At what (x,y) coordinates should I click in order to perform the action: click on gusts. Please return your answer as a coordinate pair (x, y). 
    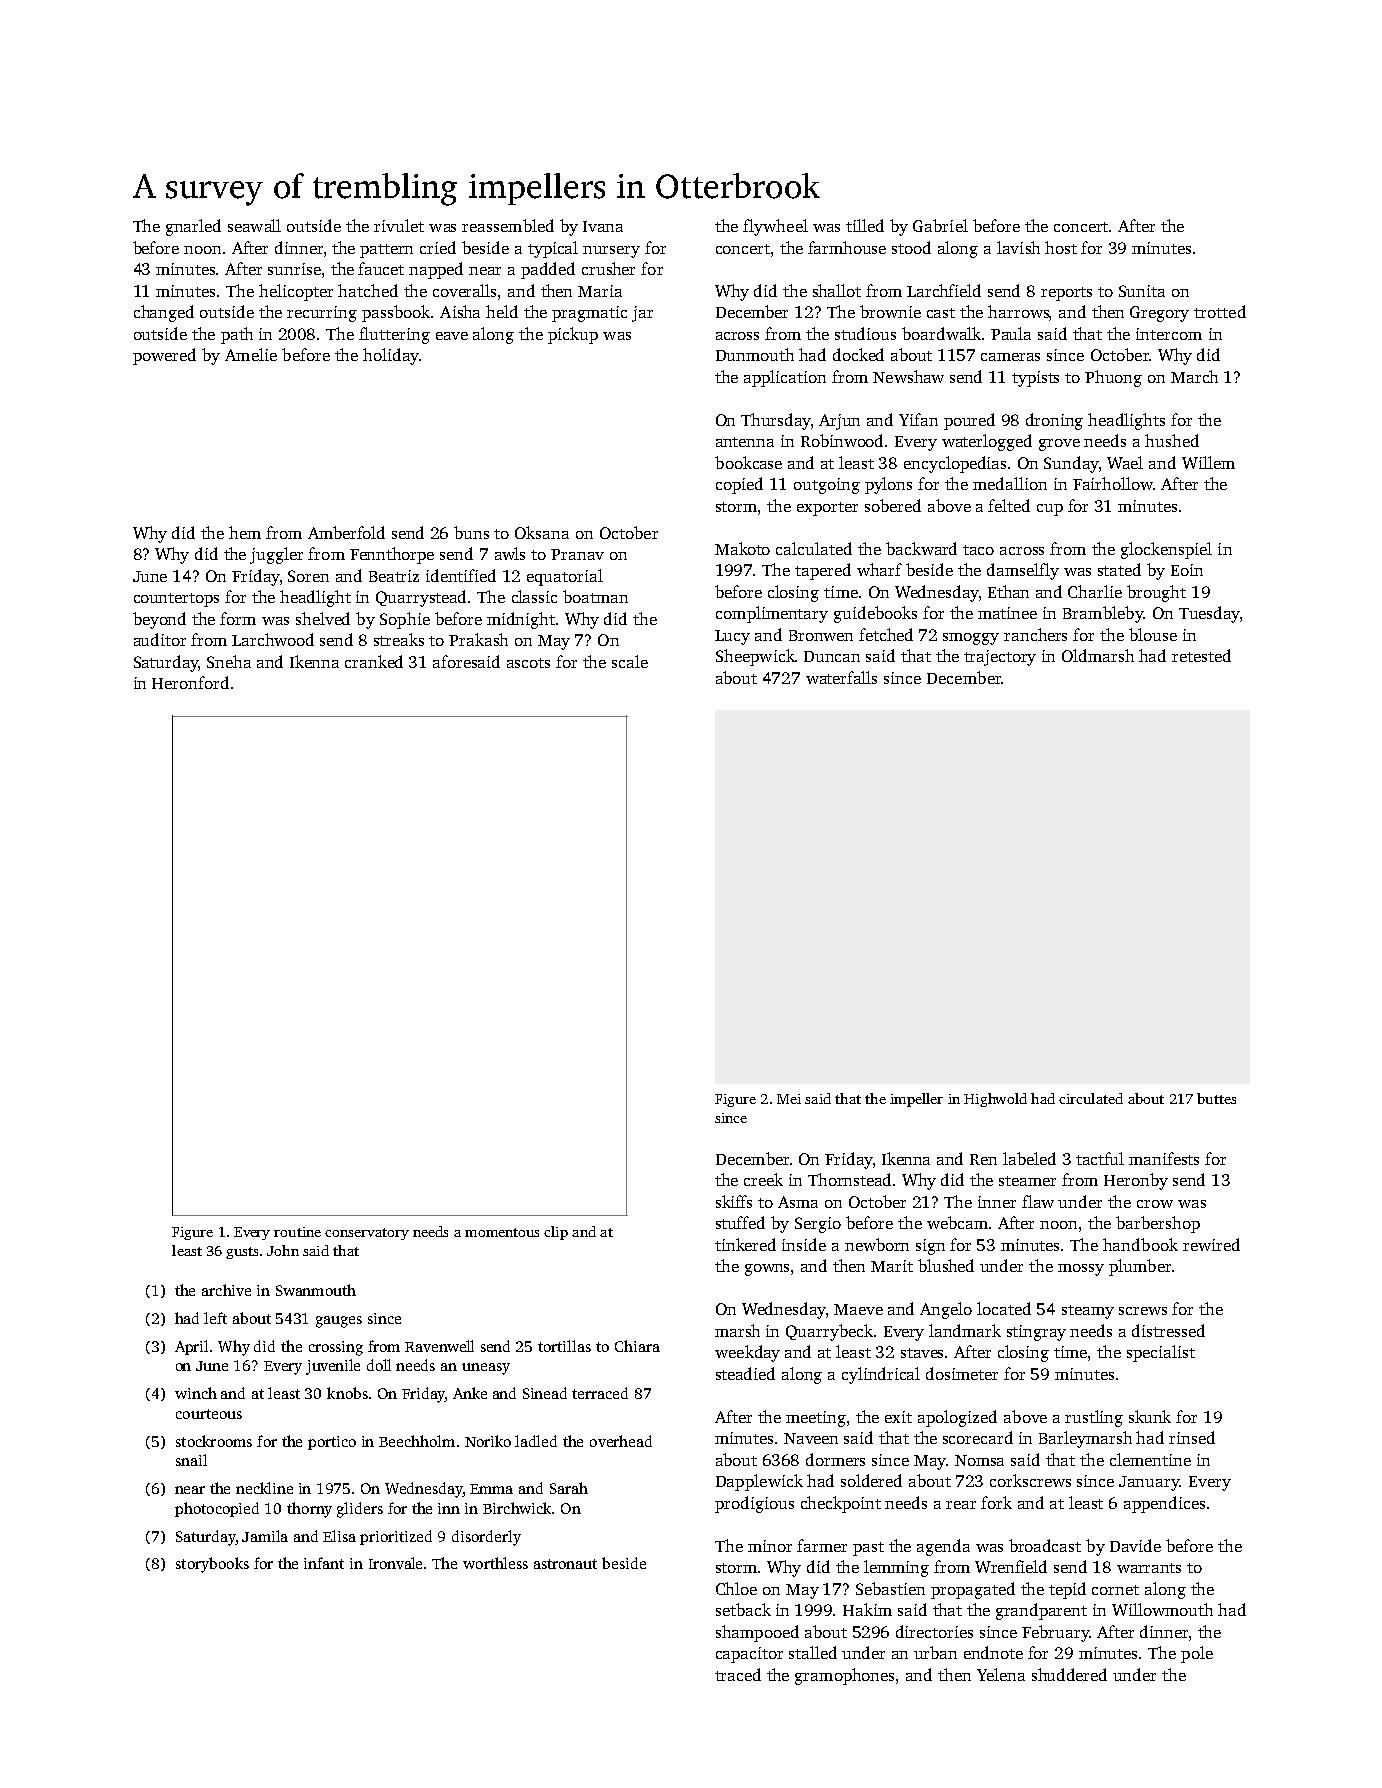
    Looking at the image, I should click on (242, 1253).
